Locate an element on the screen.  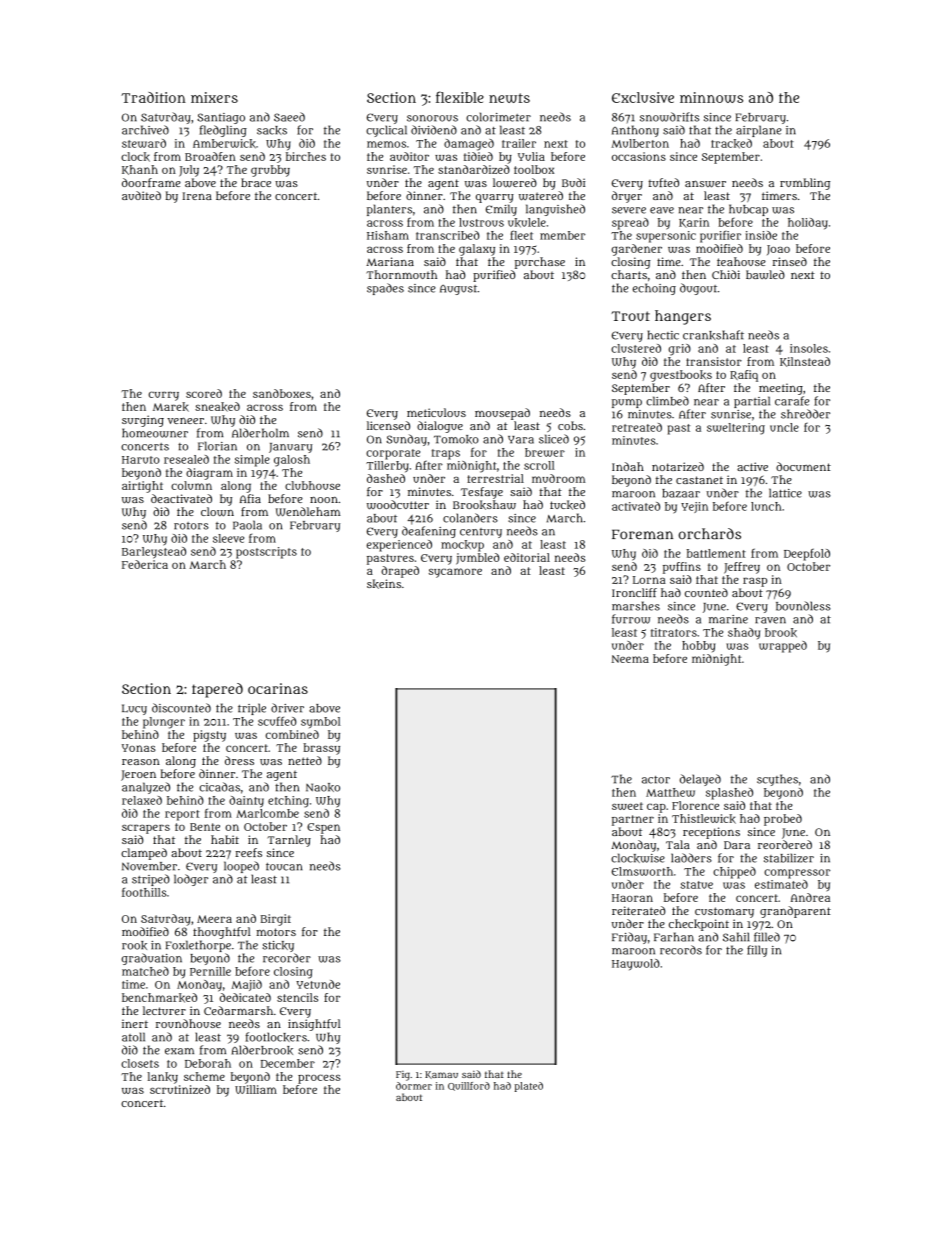
December is located at coordinates (288, 1063).
